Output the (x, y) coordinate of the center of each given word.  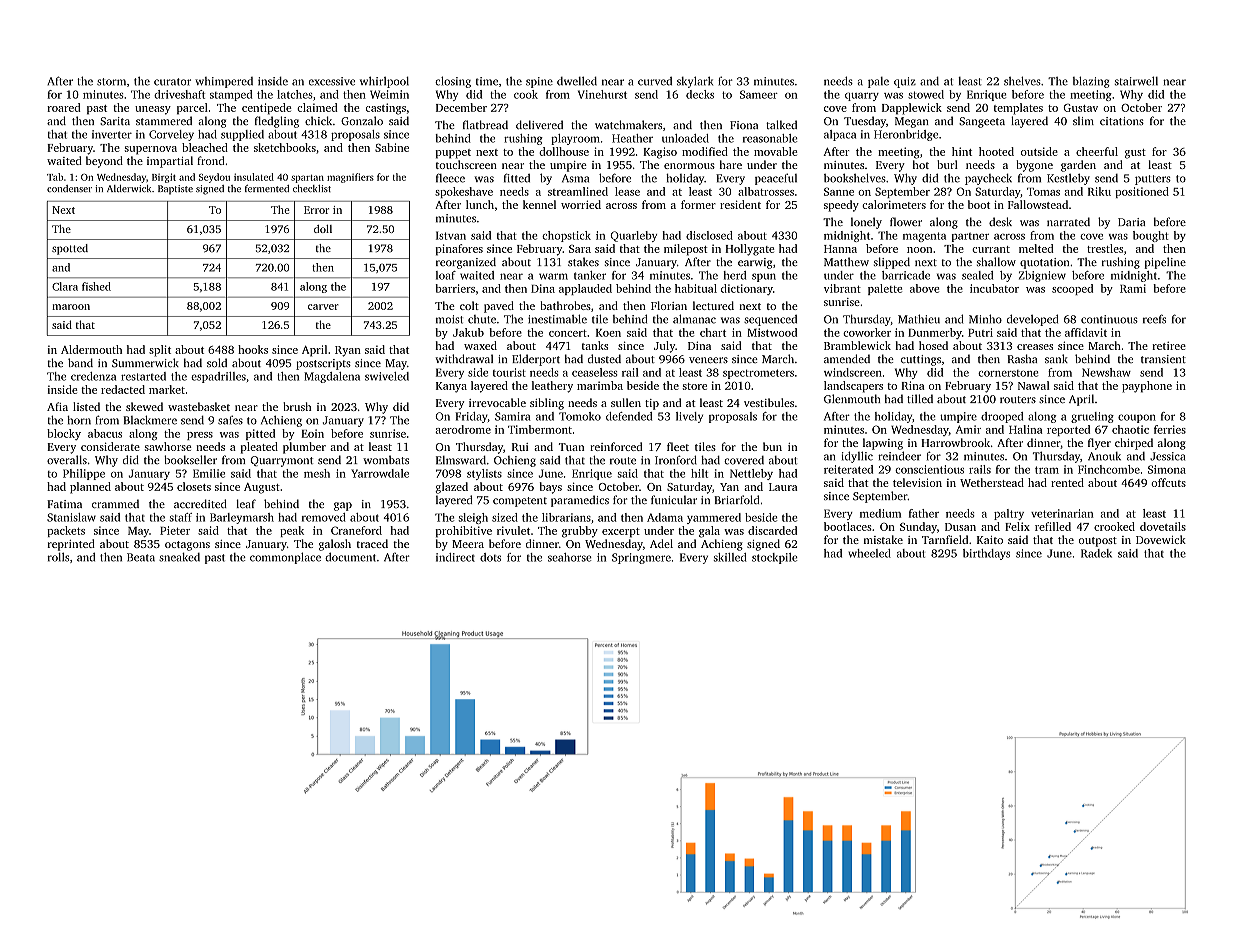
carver (323, 307)
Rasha (1022, 359)
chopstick (566, 236)
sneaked (179, 557)
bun (772, 446)
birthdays (986, 554)
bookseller (190, 459)
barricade (906, 275)
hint (962, 151)
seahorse (570, 557)
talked (781, 124)
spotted (70, 249)
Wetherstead (992, 482)
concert (568, 333)
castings (386, 109)
